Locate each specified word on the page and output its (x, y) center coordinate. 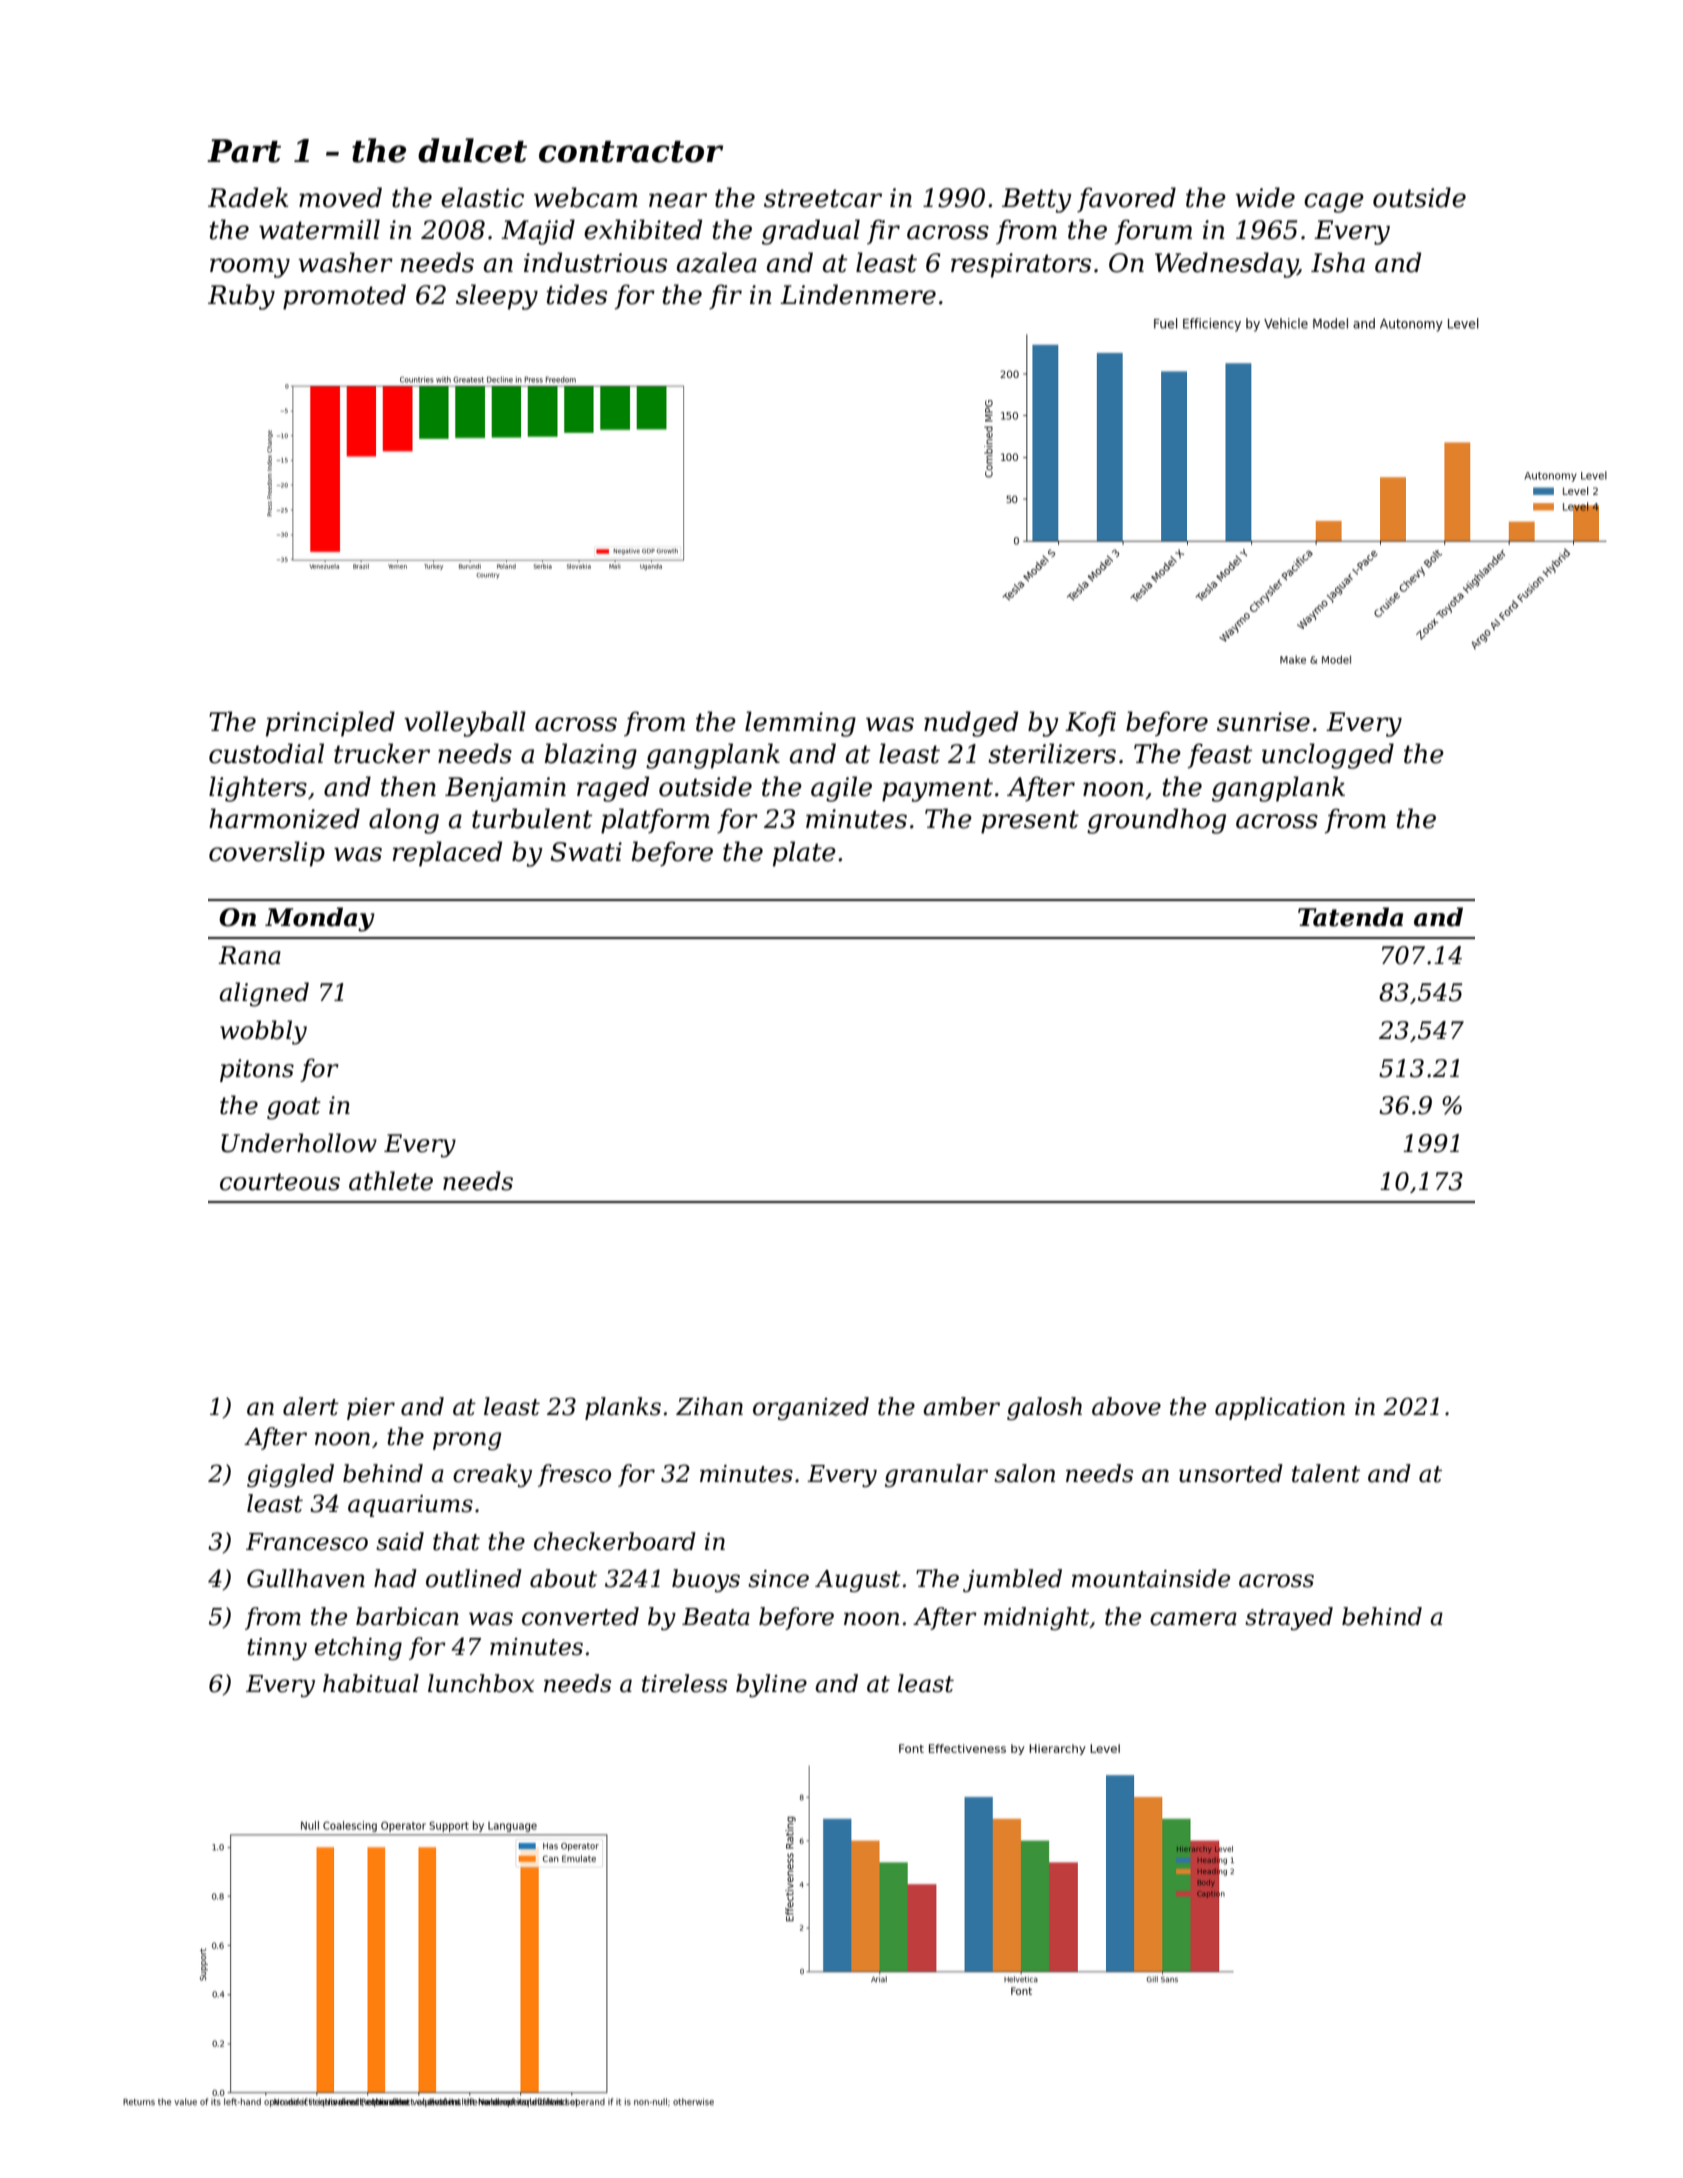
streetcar (823, 198)
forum (1153, 232)
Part (244, 151)
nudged (971, 724)
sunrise (1263, 722)
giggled (290, 1475)
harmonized (284, 818)
